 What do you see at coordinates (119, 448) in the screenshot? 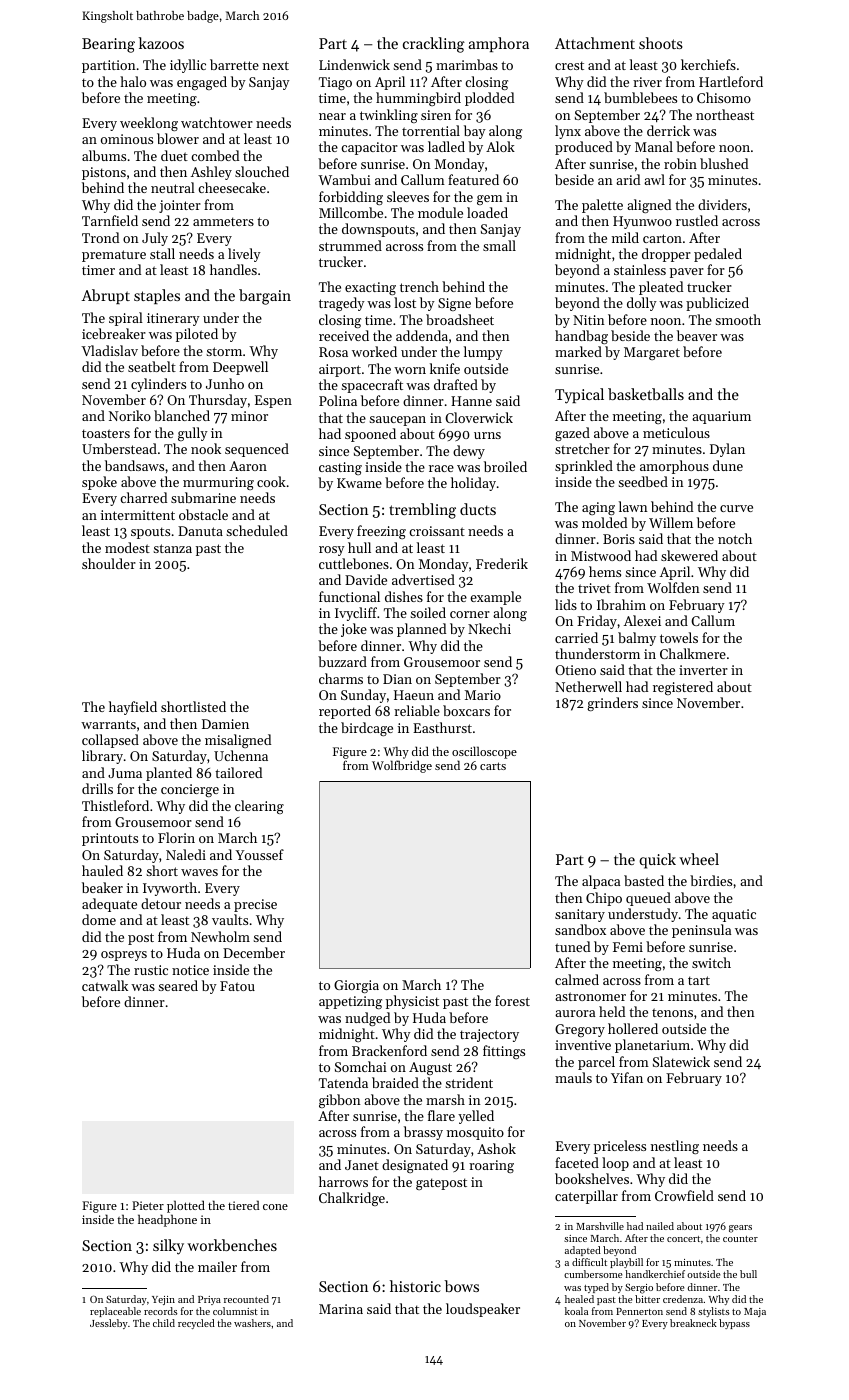
I see `Umberstead` at bounding box center [119, 448].
